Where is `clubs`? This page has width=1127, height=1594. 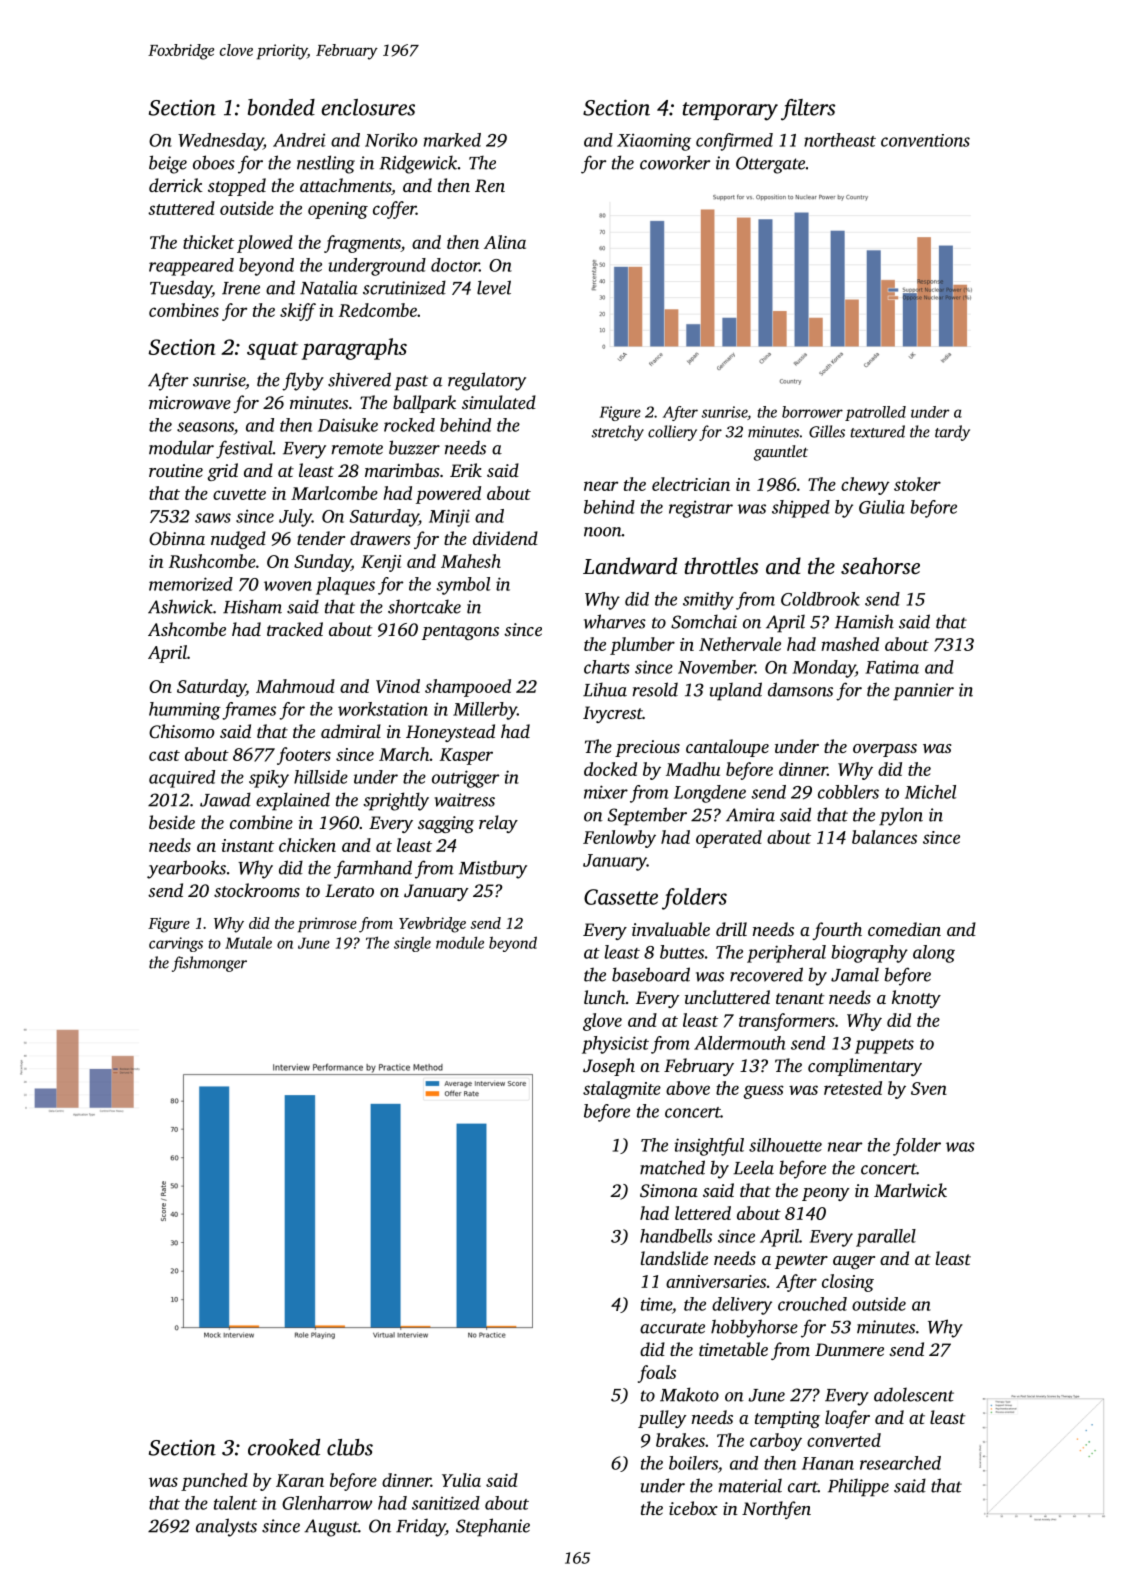
clubs is located at coordinates (350, 1447).
